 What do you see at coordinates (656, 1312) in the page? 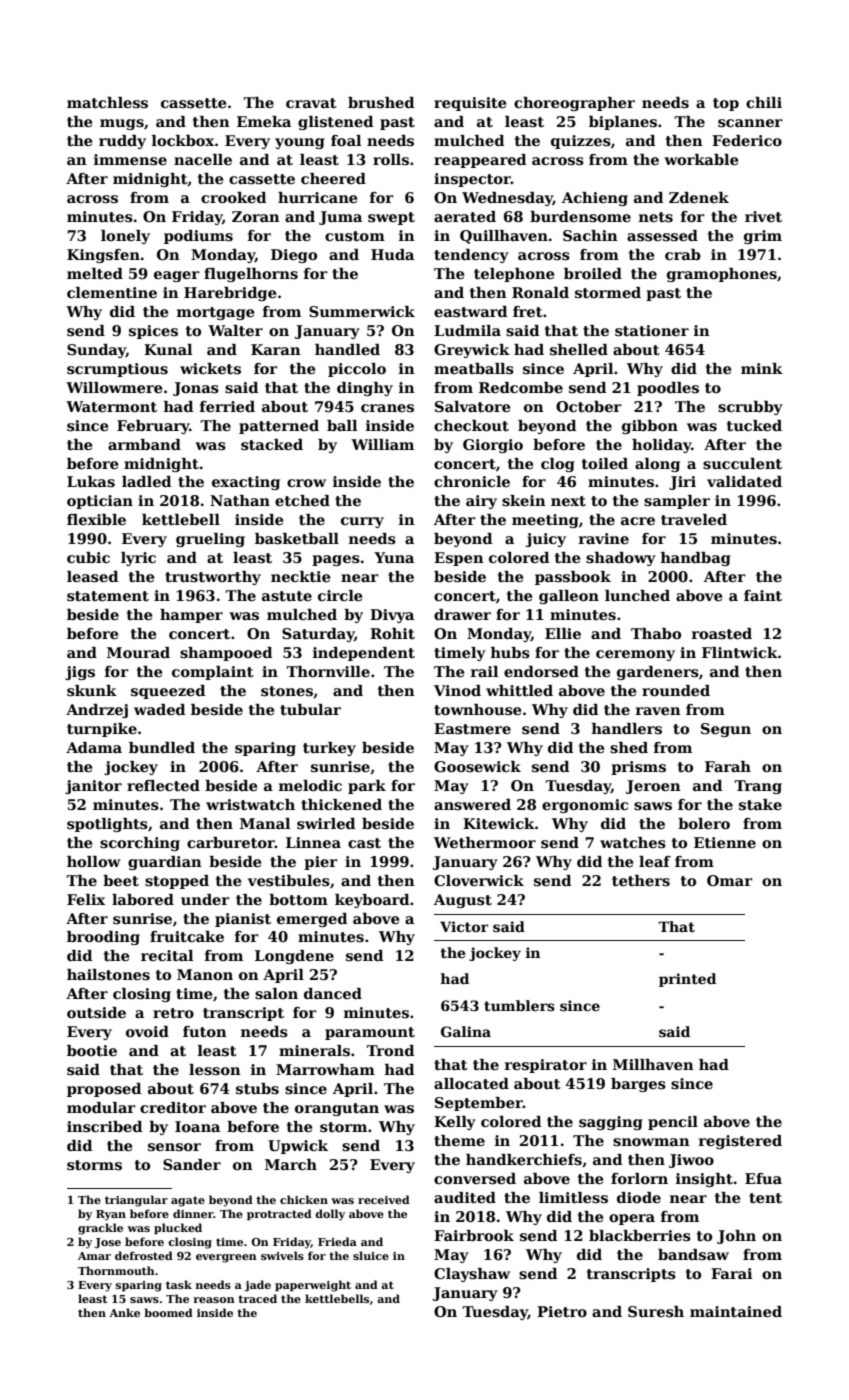
I see `Suresh` at bounding box center [656, 1312].
